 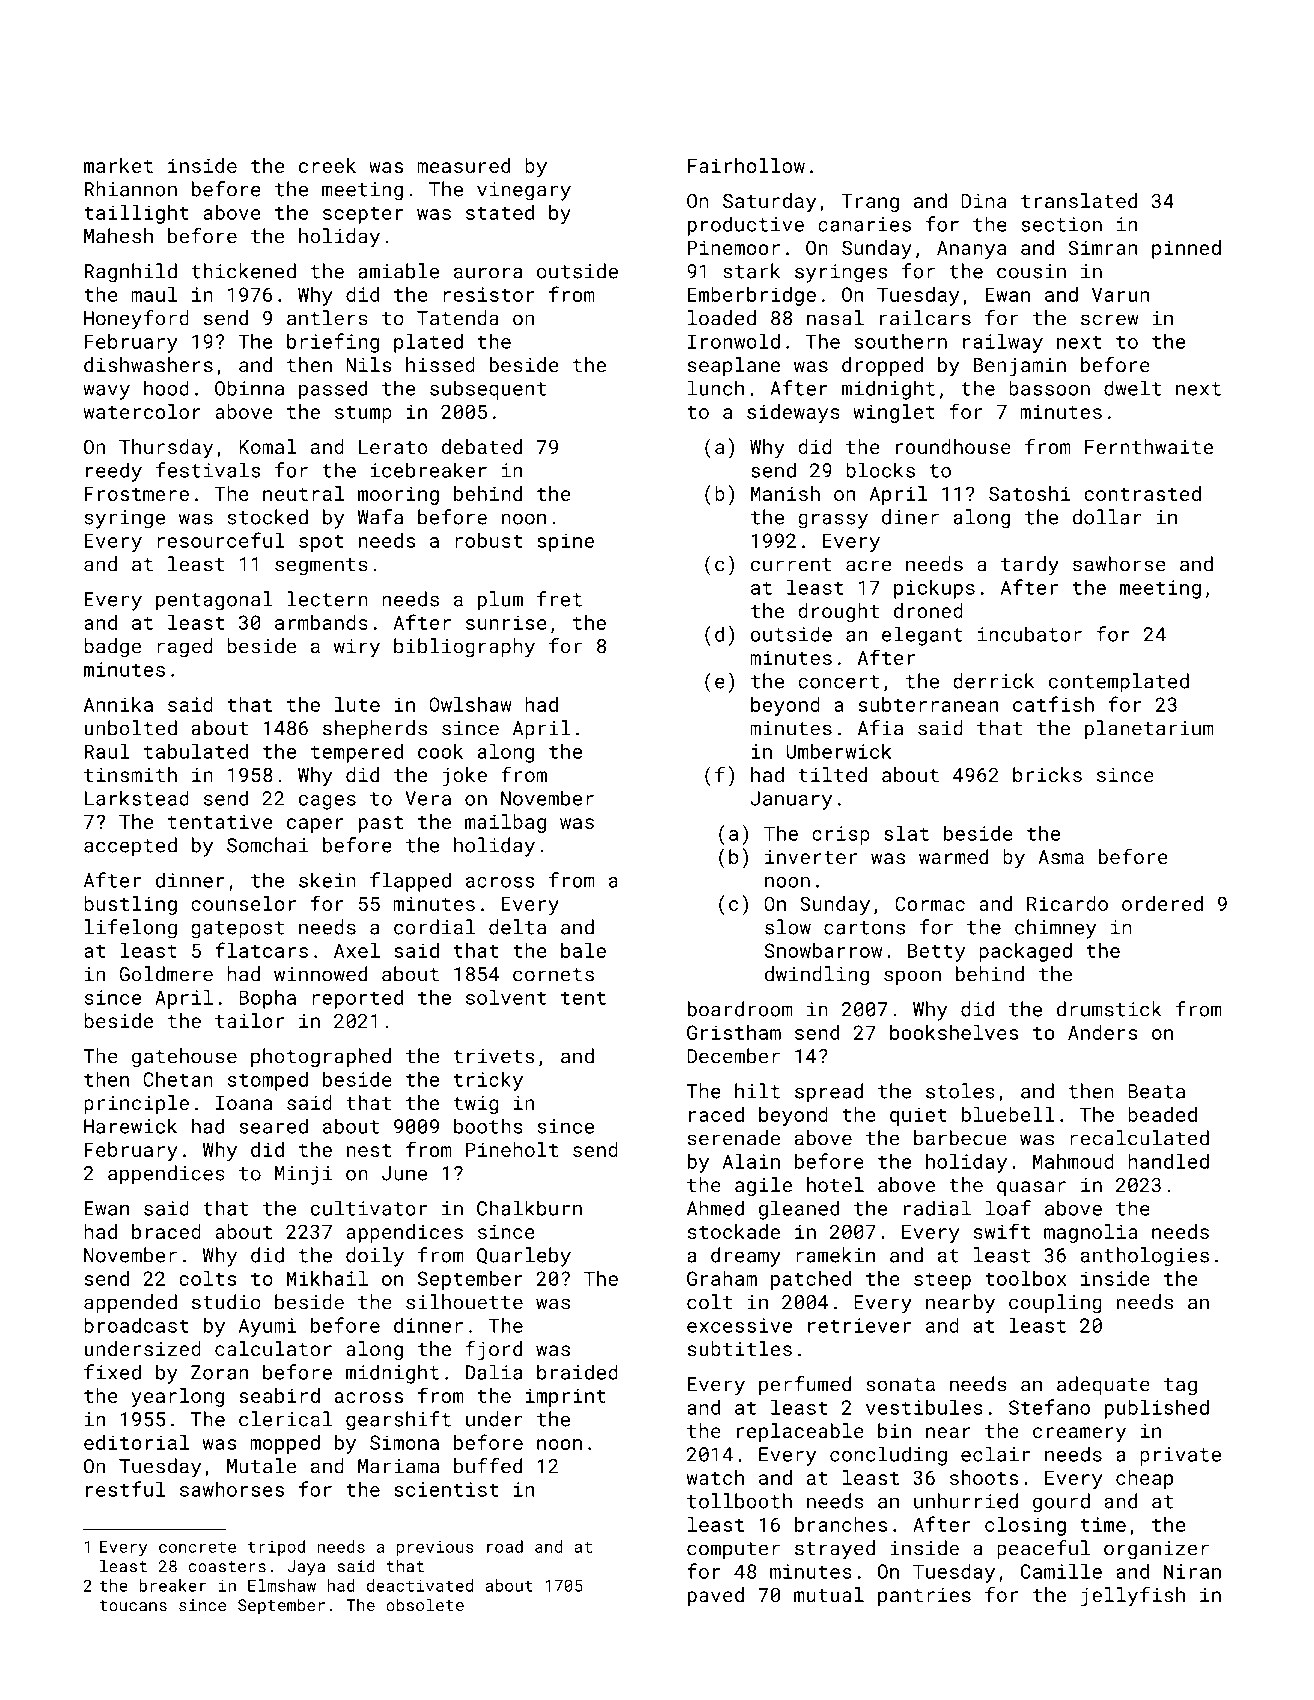 I want to click on sideways, so click(x=793, y=413).
